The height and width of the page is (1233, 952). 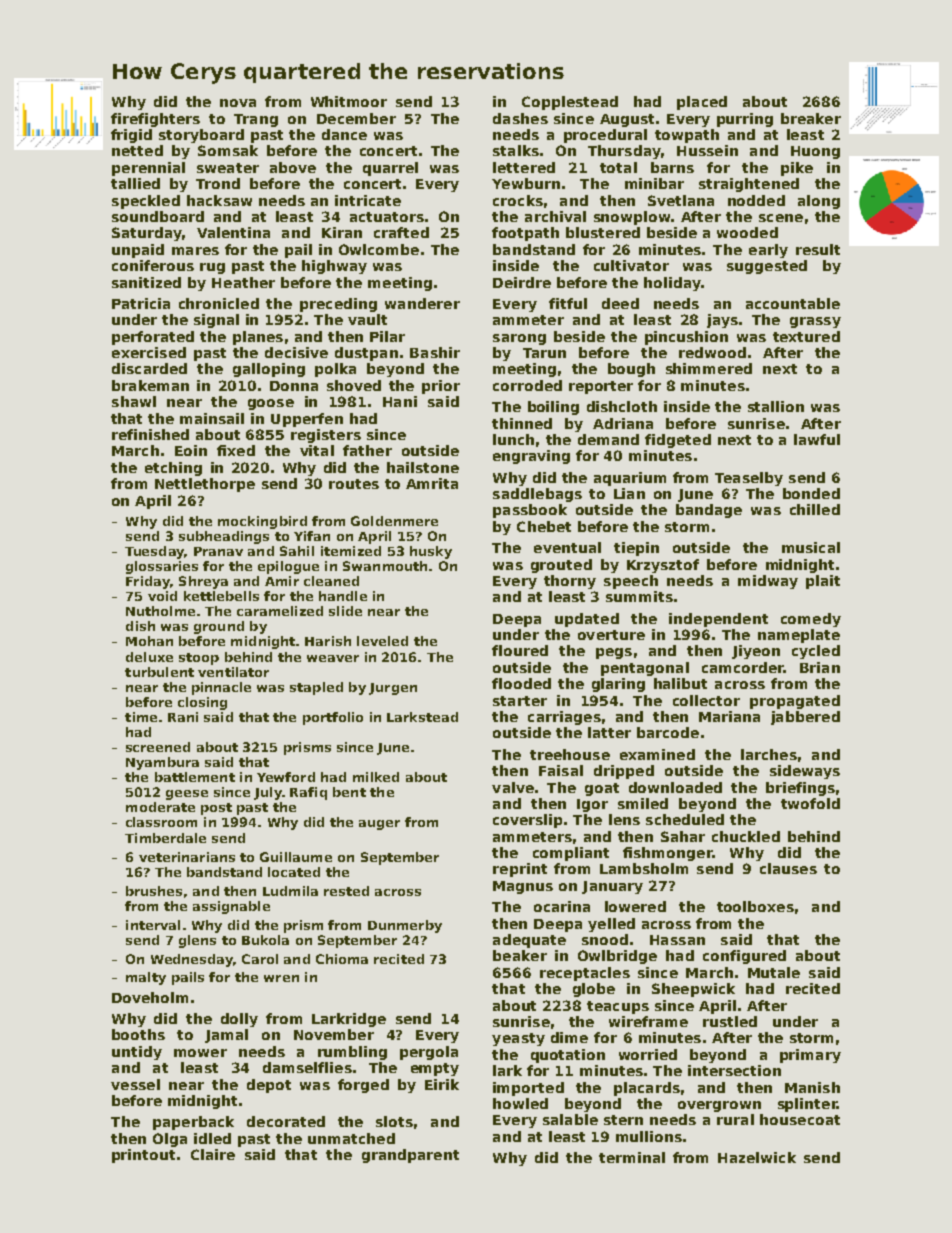 What do you see at coordinates (352, 1053) in the page?
I see `rumbling` at bounding box center [352, 1053].
